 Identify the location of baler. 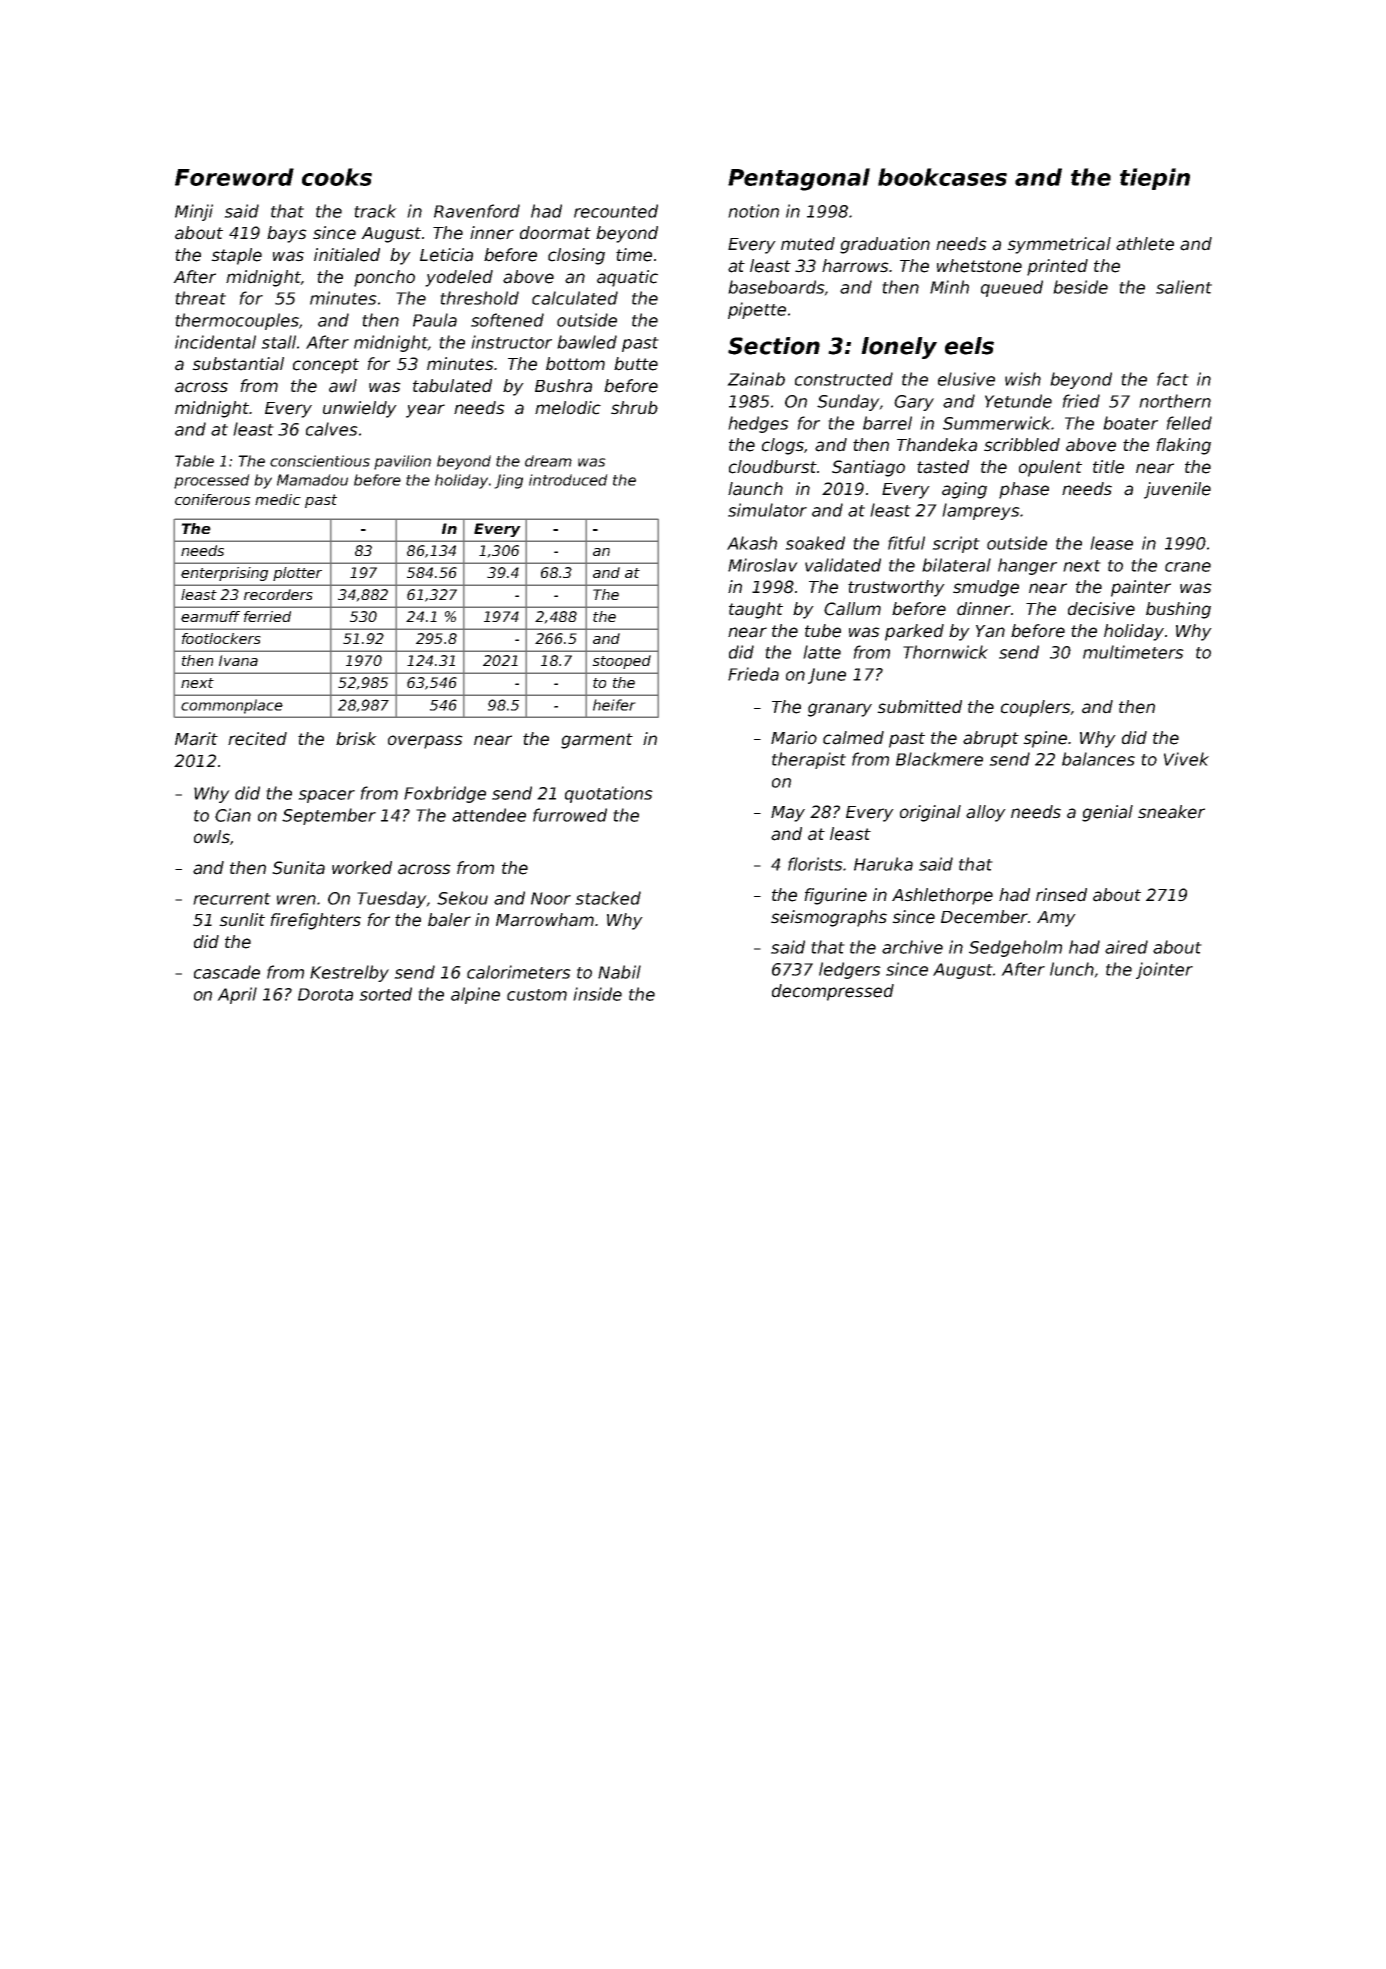
(449, 920).
